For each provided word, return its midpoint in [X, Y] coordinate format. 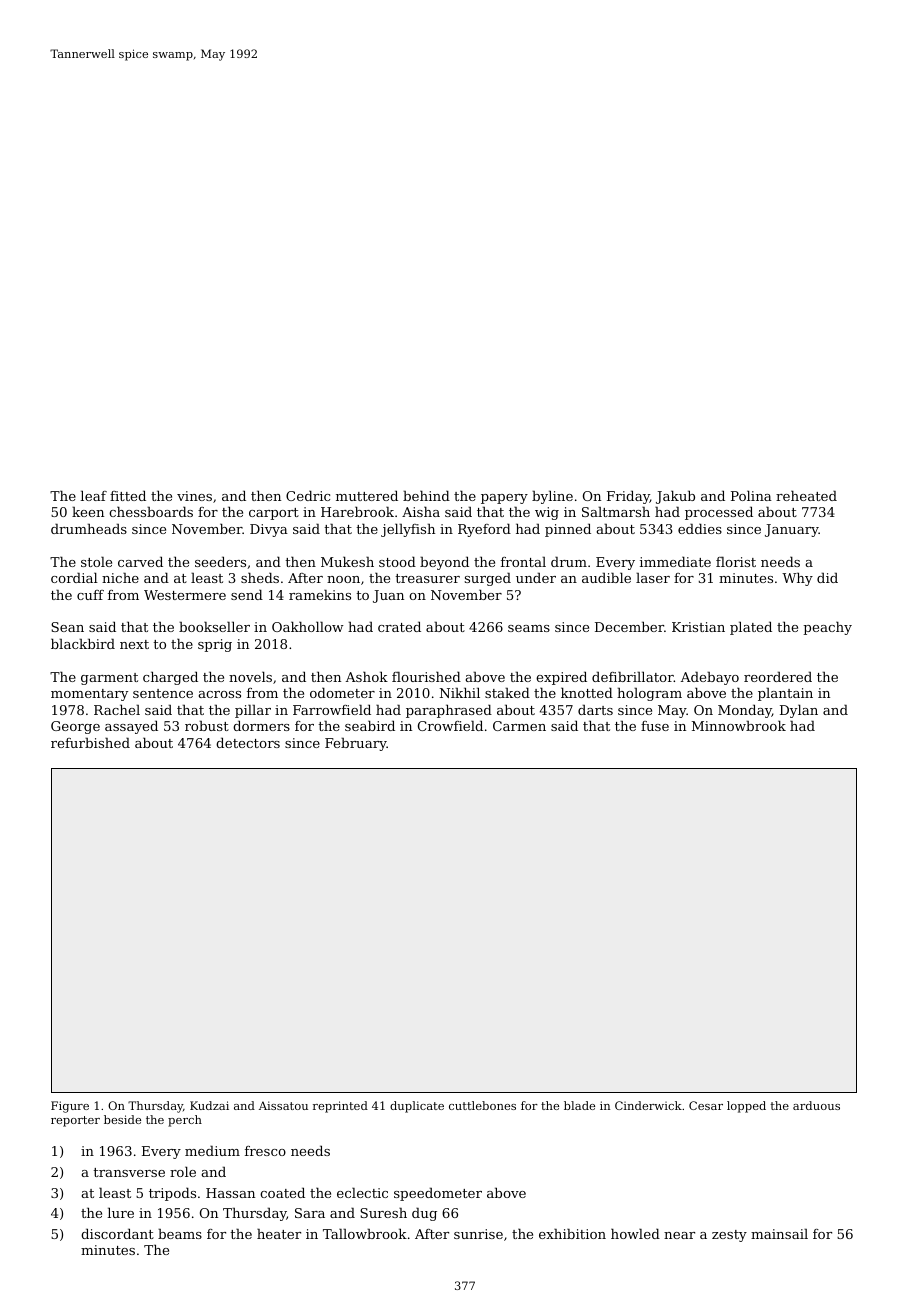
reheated [806, 495]
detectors [248, 742]
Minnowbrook [739, 725]
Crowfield [450, 725]
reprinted [340, 1107]
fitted [128, 495]
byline [552, 497]
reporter [75, 1121]
